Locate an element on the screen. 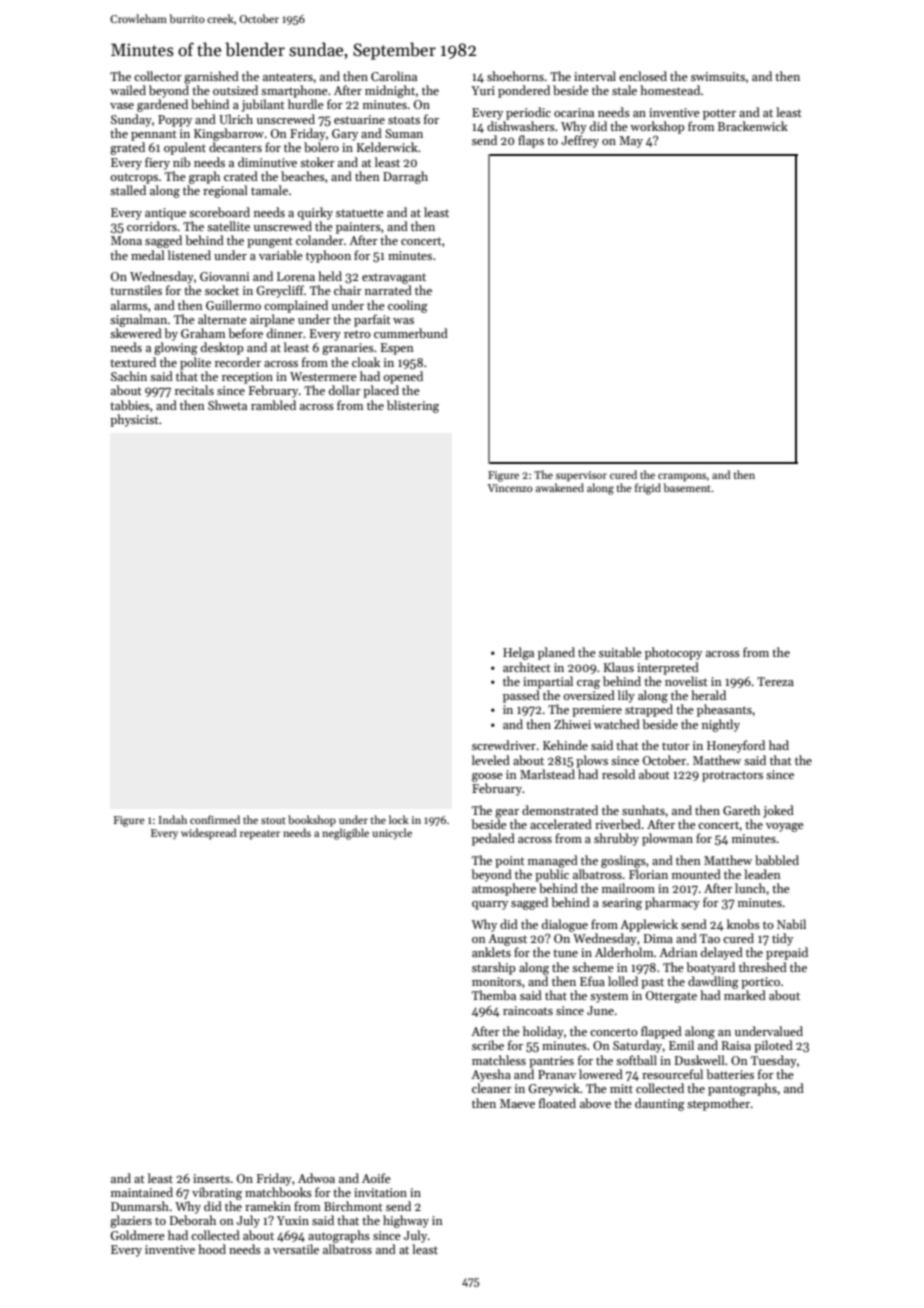 This screenshot has width=924, height=1308. stepmother is located at coordinates (718, 1104).
